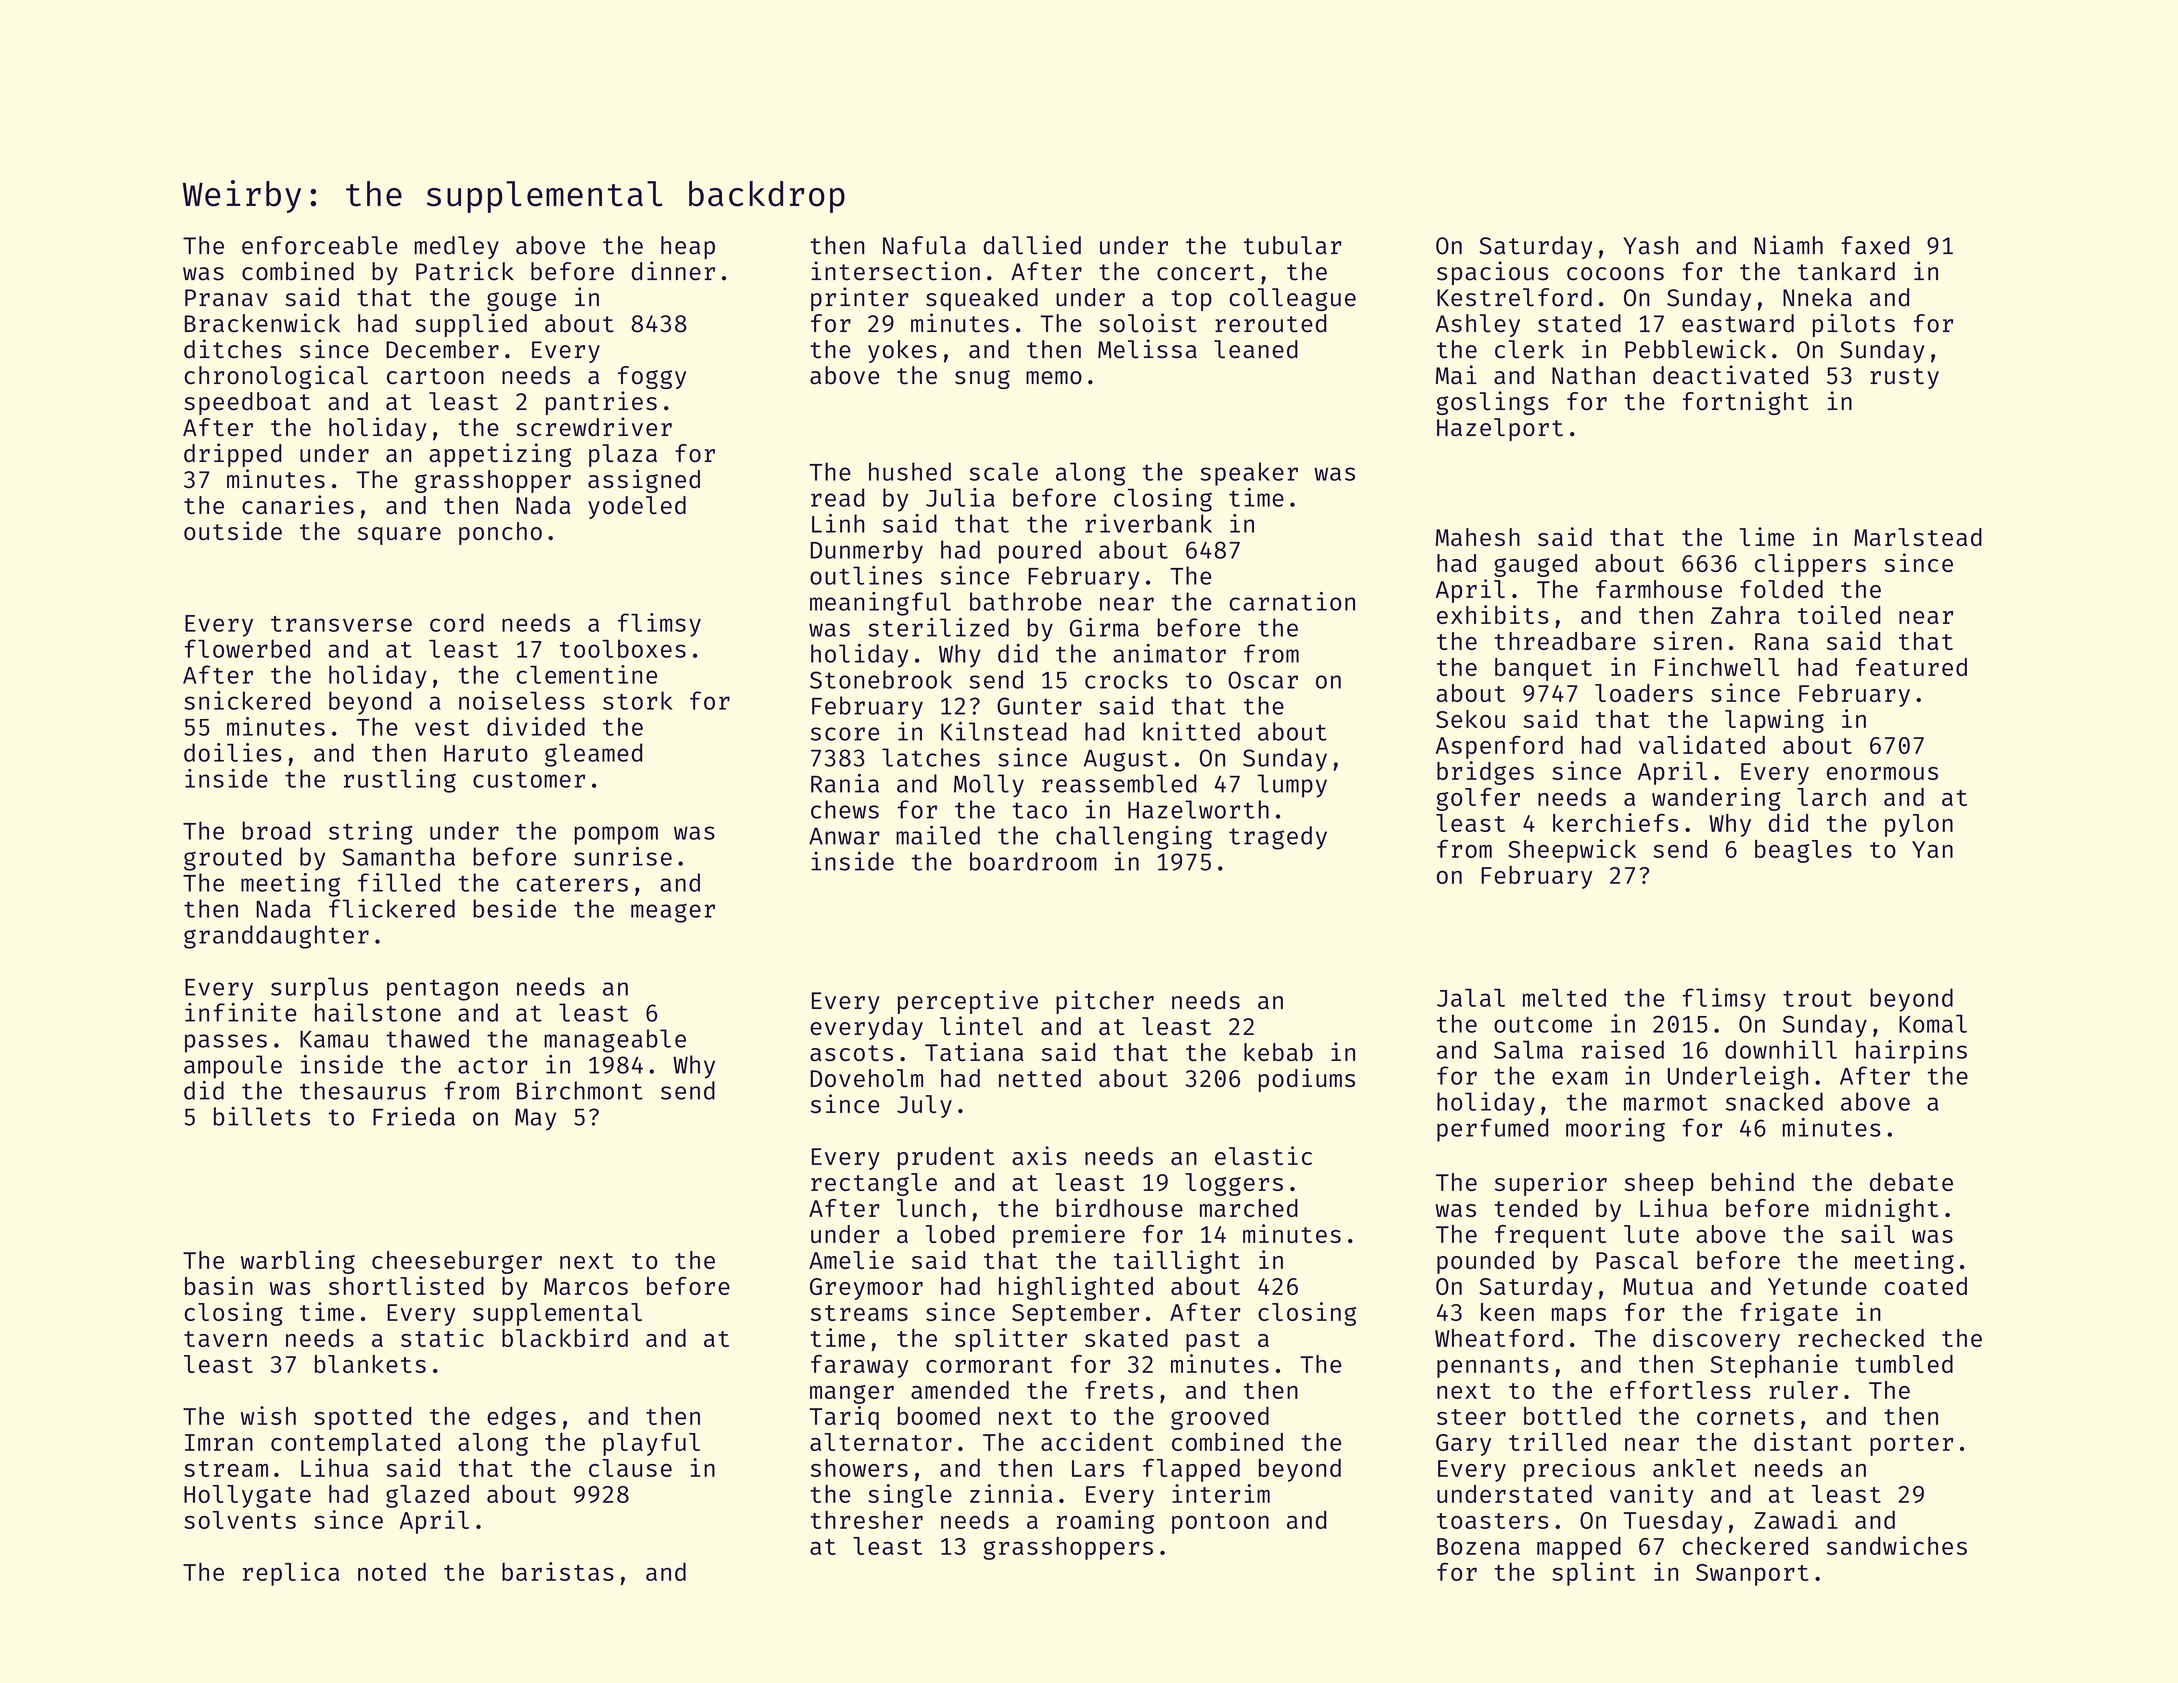  I want to click on enforceable, so click(320, 245).
